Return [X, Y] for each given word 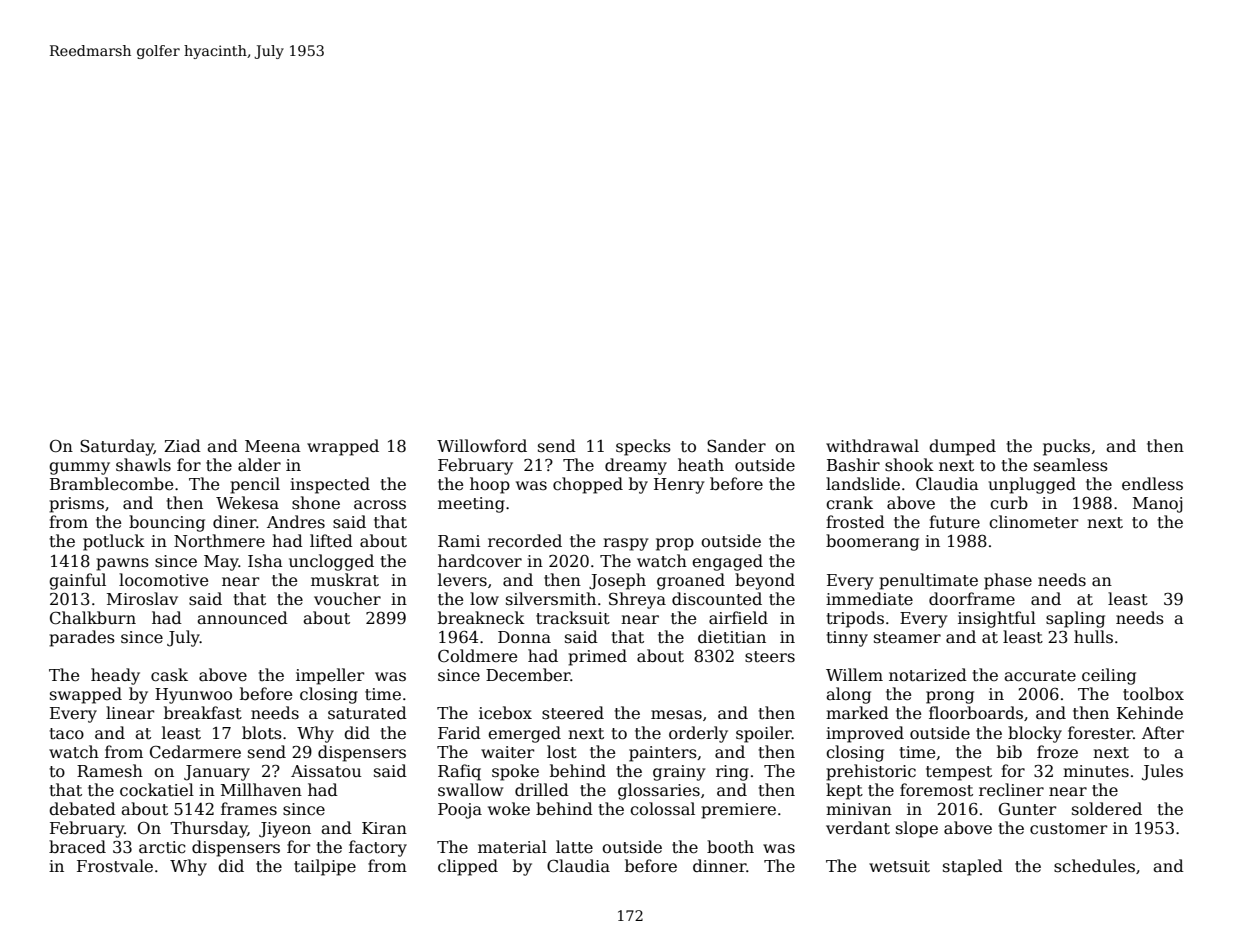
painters [663, 754]
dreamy [636, 466]
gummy [79, 468]
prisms [76, 505]
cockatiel [157, 790]
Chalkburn [93, 618]
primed [597, 657]
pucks [1066, 447]
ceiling [1109, 676]
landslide [863, 483]
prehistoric [871, 772]
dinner [719, 865]
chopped [588, 485]
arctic [162, 847]
